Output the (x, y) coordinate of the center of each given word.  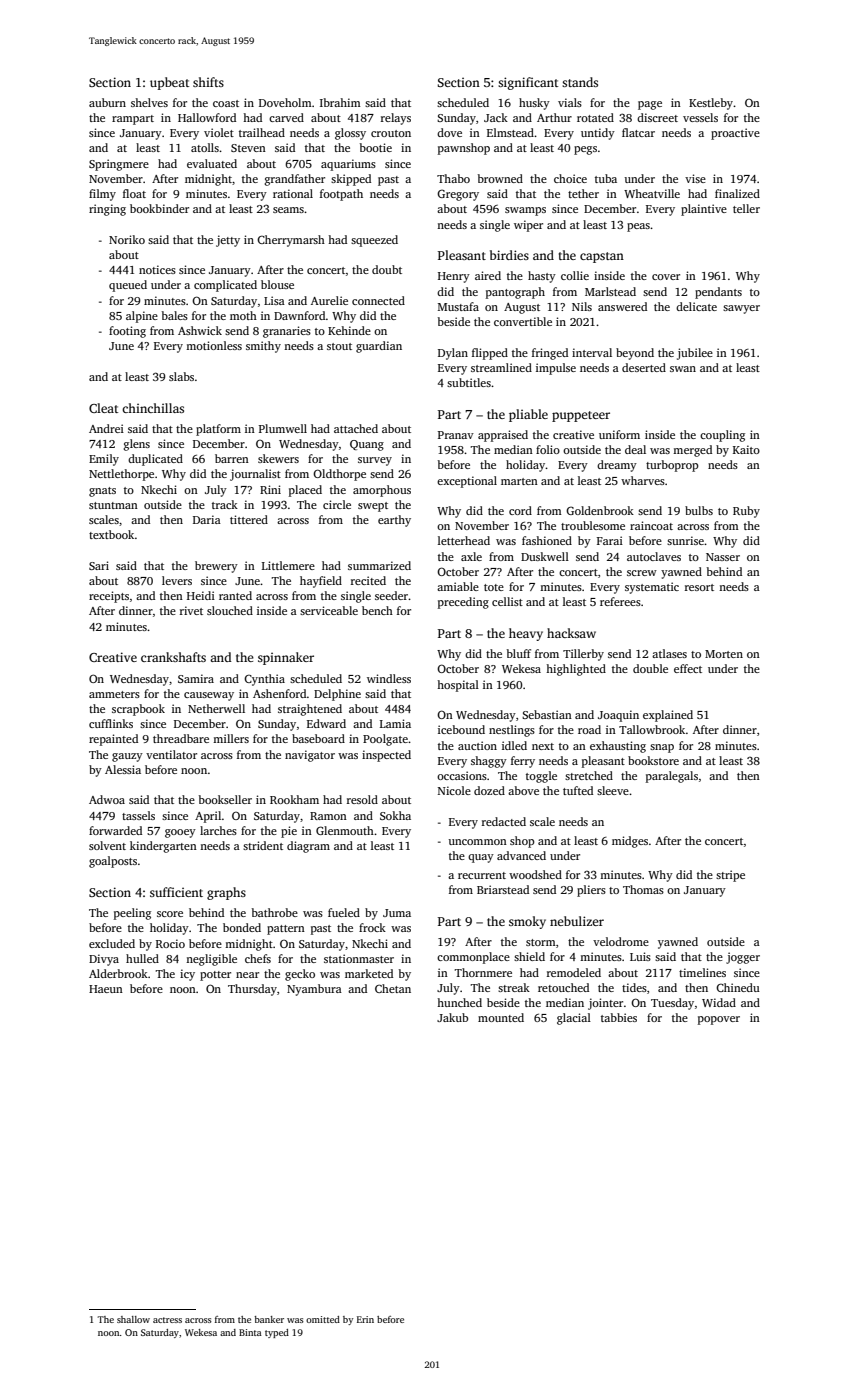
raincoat (651, 525)
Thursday (252, 990)
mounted (501, 1017)
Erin (365, 1319)
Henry (454, 277)
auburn (107, 102)
